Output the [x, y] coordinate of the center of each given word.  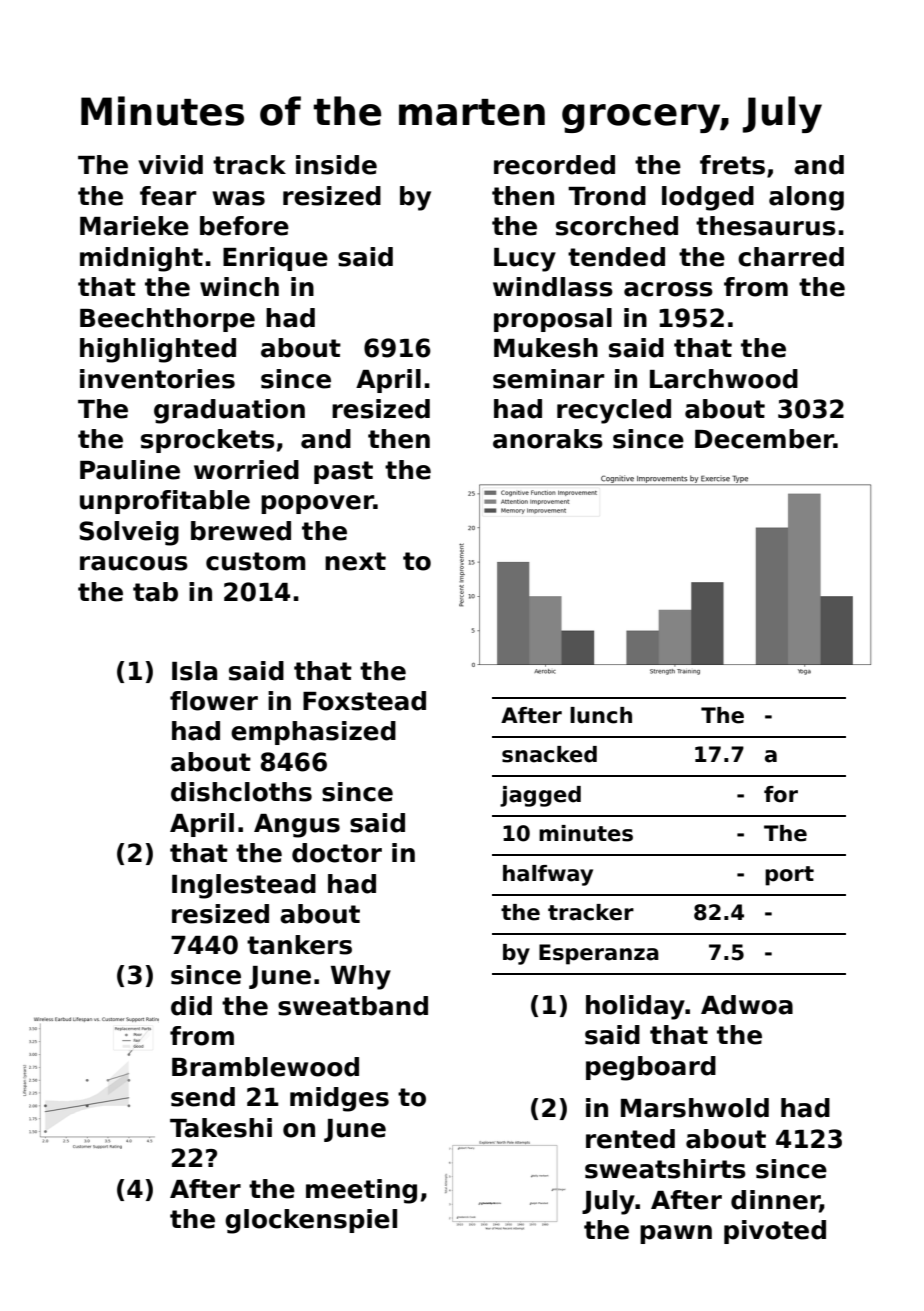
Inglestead [244, 886]
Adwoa [747, 1005]
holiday [635, 1007]
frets [732, 165]
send [203, 1097]
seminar [548, 379]
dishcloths [241, 792]
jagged [540, 796]
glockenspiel [311, 1221]
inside [336, 165]
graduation [229, 411]
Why [361, 977]
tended [616, 257]
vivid [170, 165]
